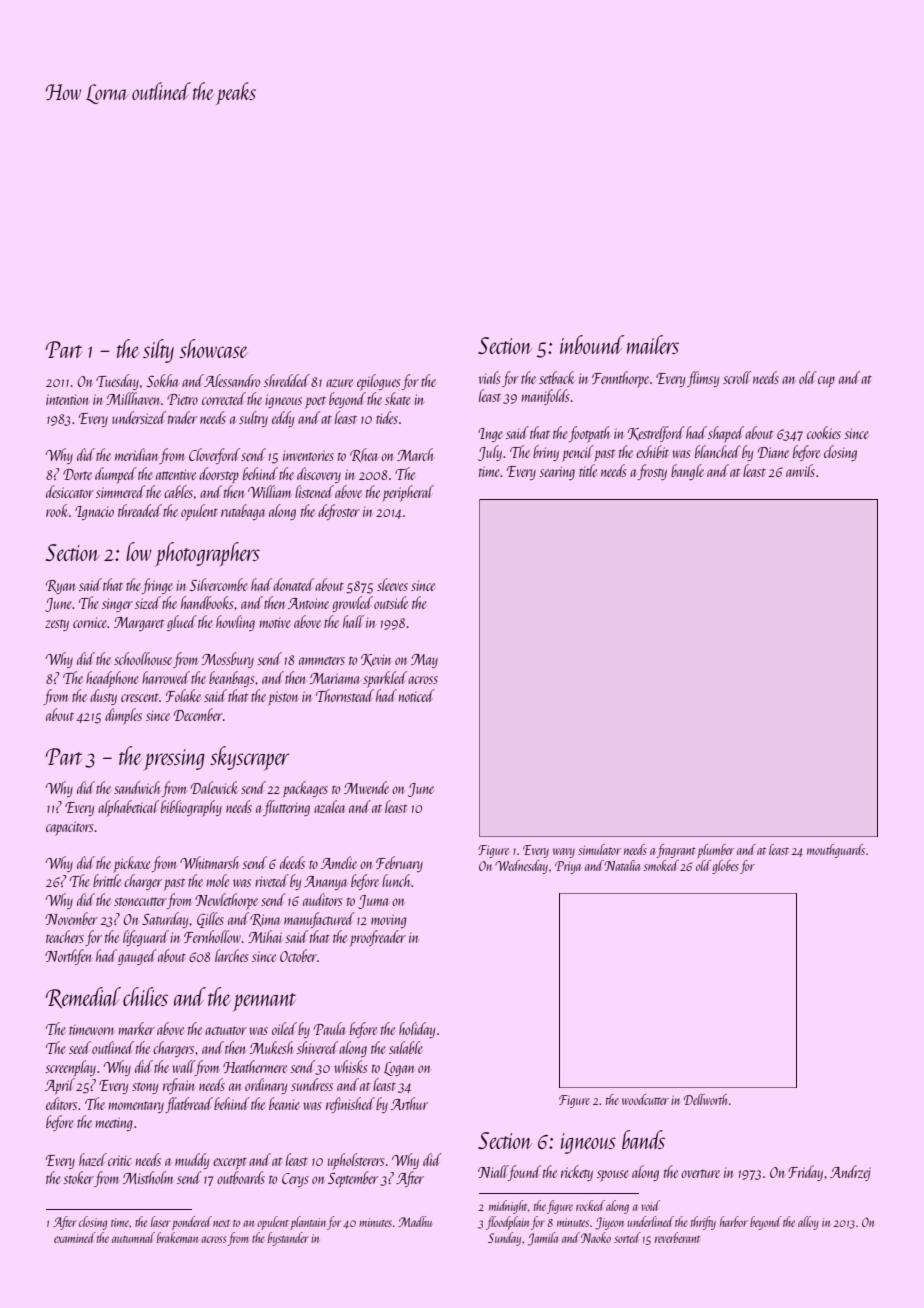  I want to click on plumber, so click(715, 851).
